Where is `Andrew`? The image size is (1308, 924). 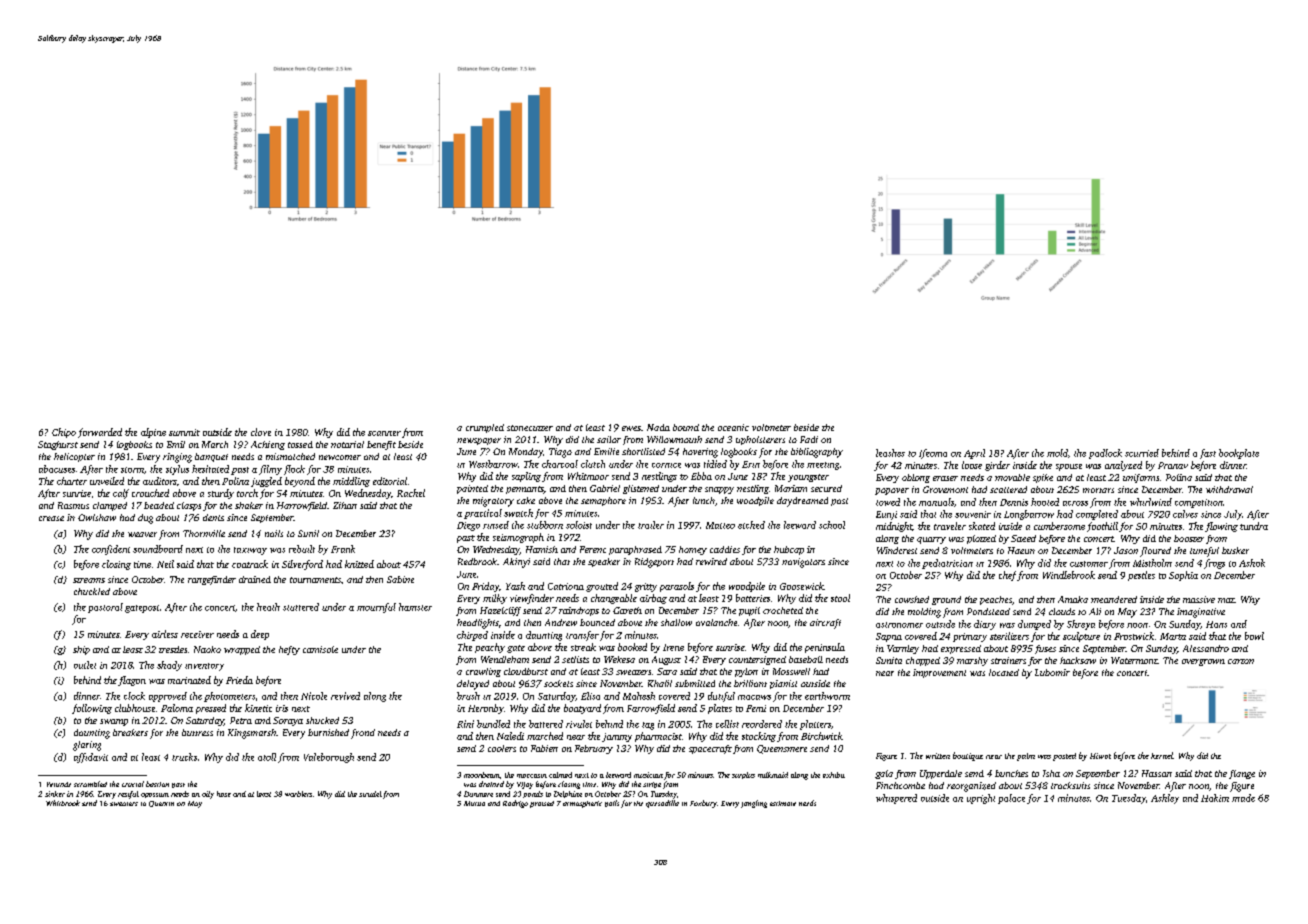
Andrew is located at coordinates (561, 622).
